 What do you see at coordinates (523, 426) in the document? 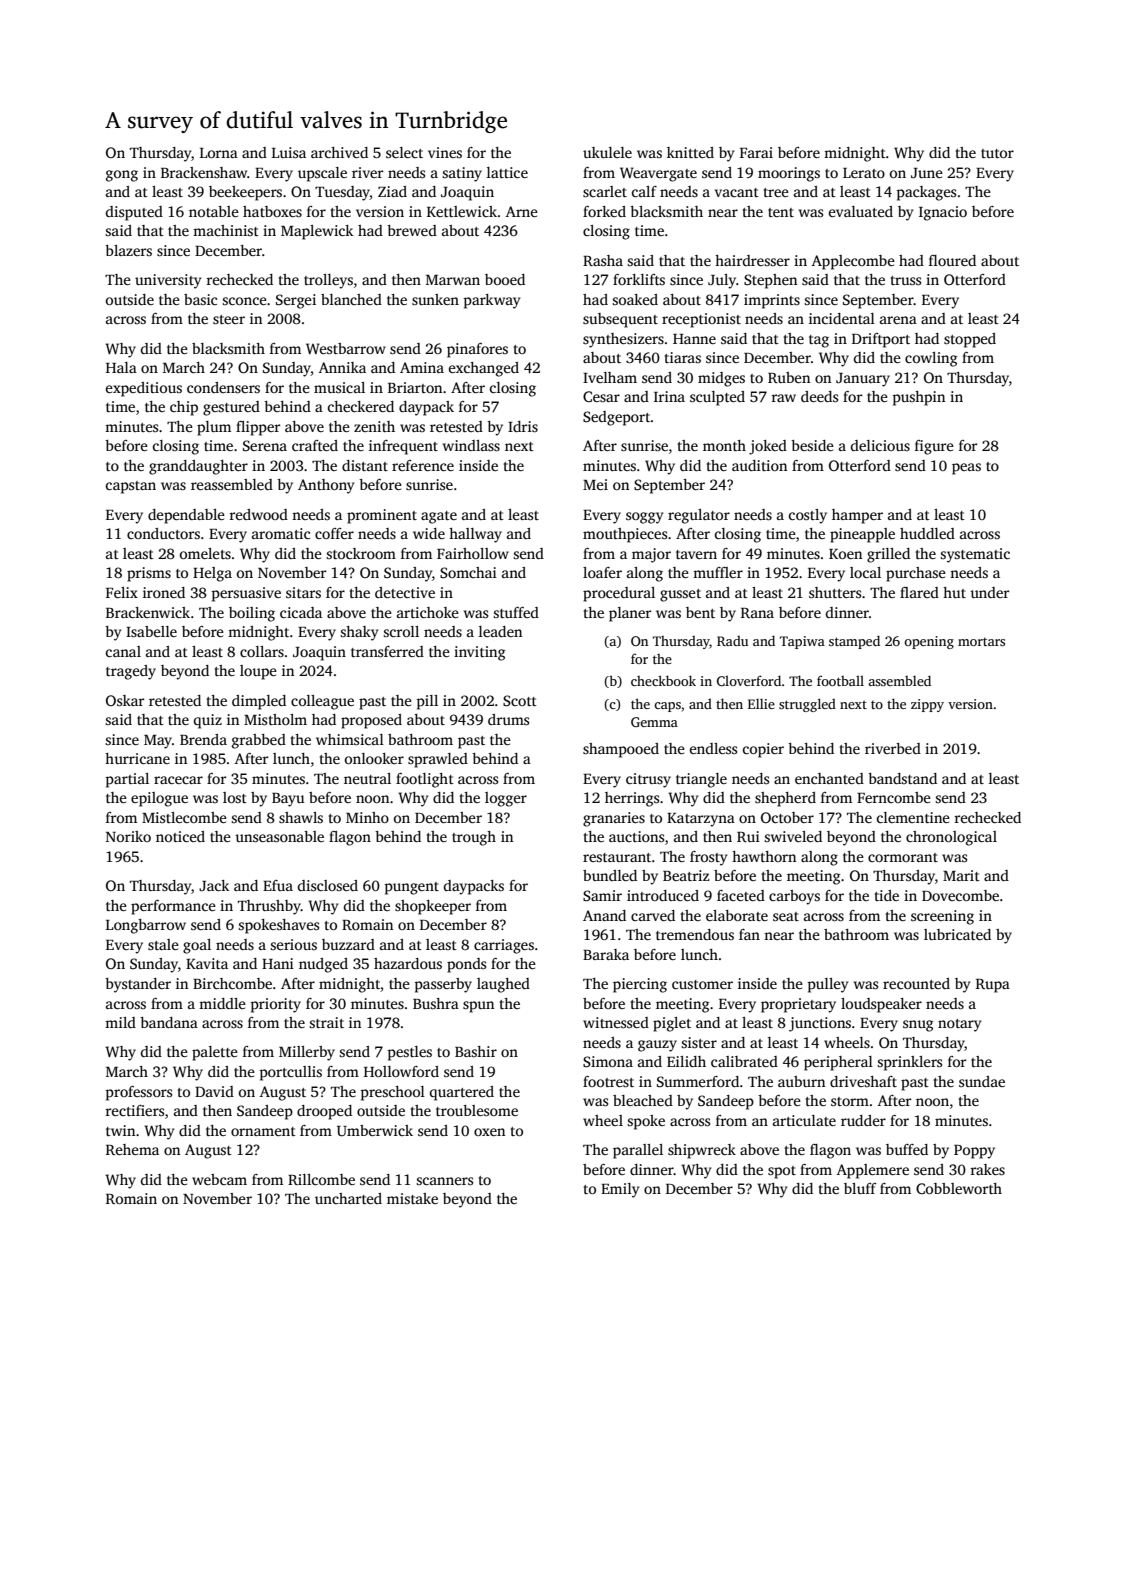
I see `Idris` at bounding box center [523, 426].
